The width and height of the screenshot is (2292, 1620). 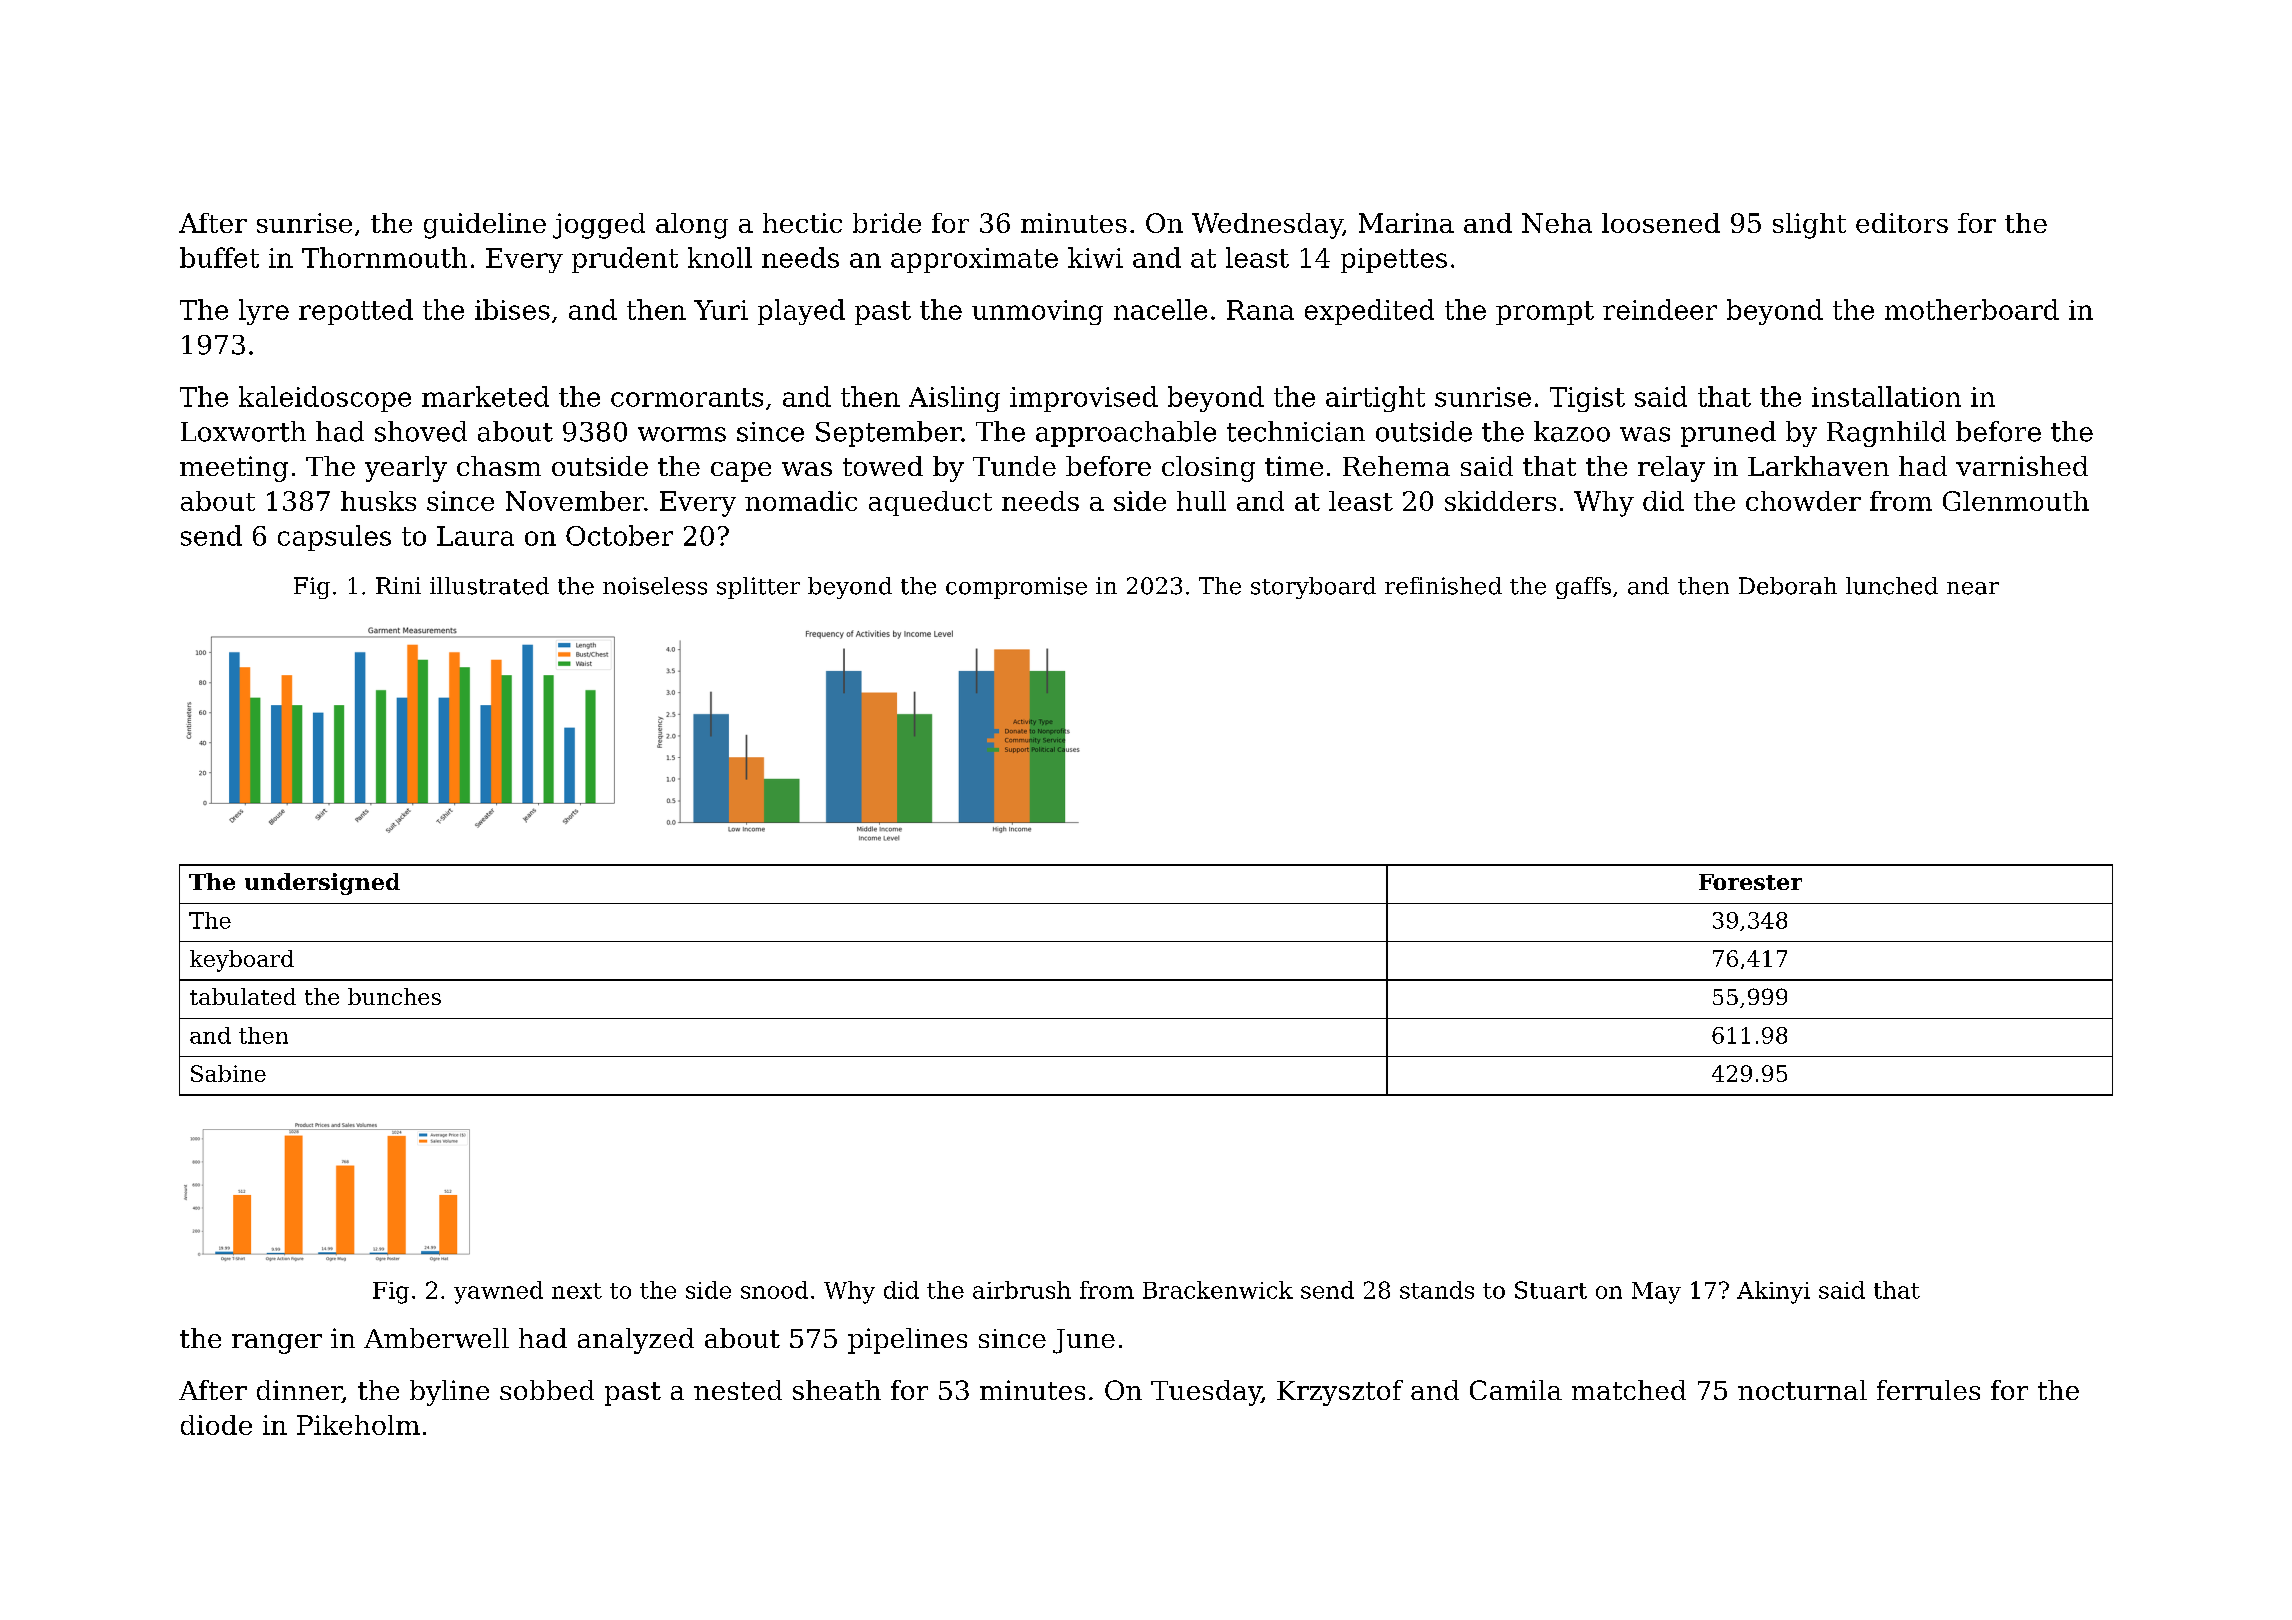 I want to click on sheath, so click(x=837, y=1390).
